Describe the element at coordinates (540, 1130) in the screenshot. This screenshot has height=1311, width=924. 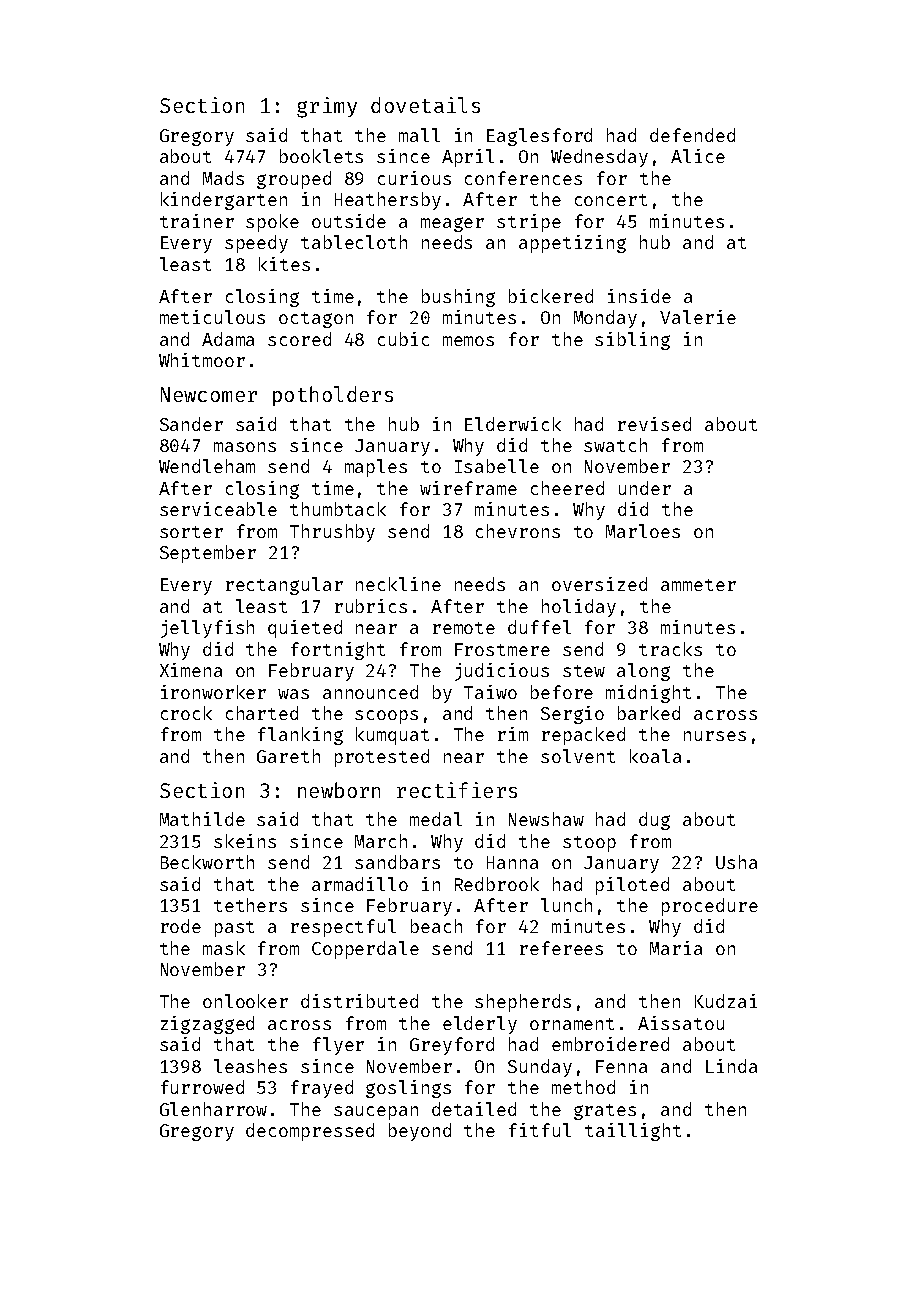
I see `fitful` at that location.
